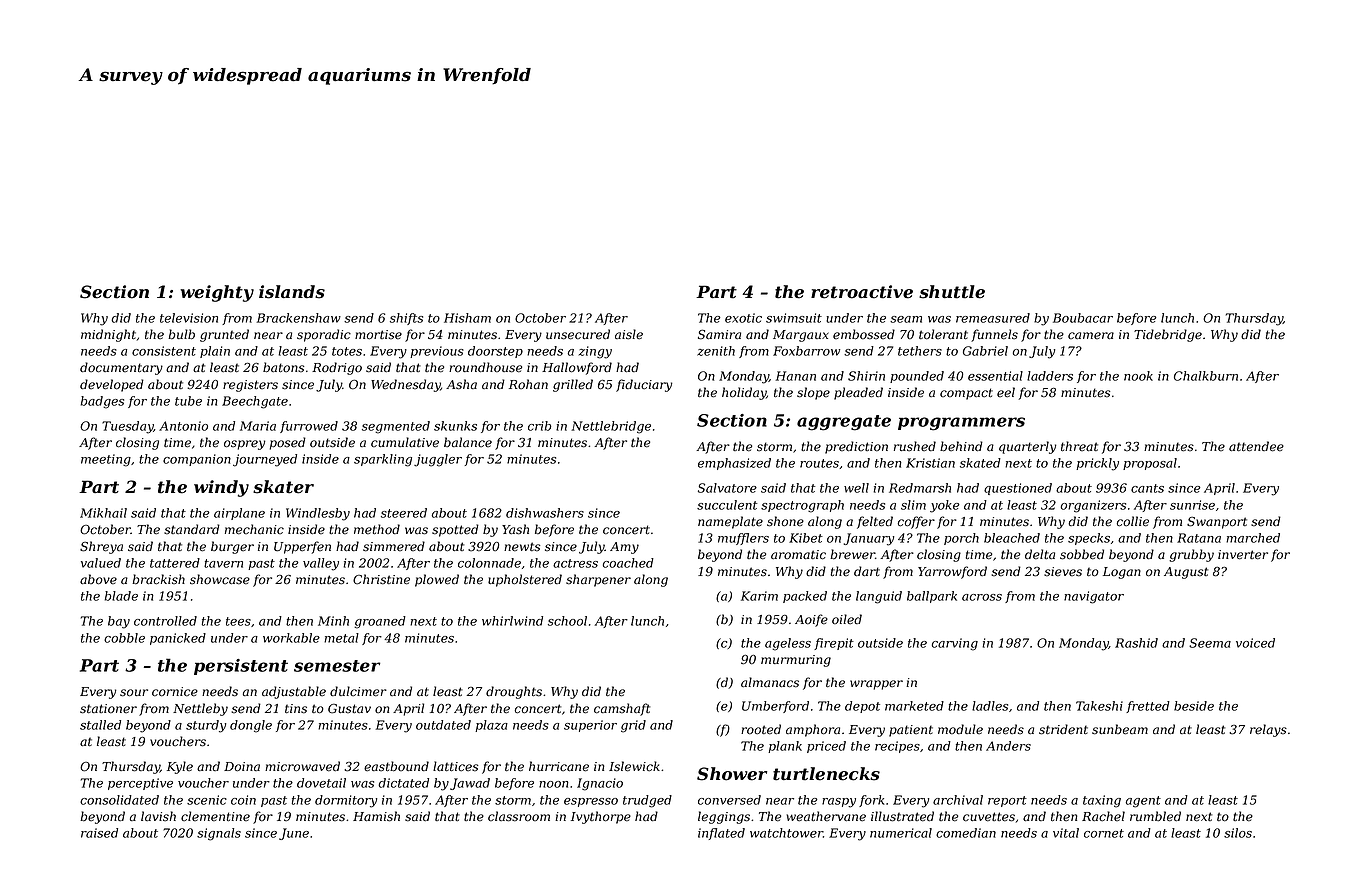  Describe the element at coordinates (1186, 573) in the document. I see `August` at that location.
